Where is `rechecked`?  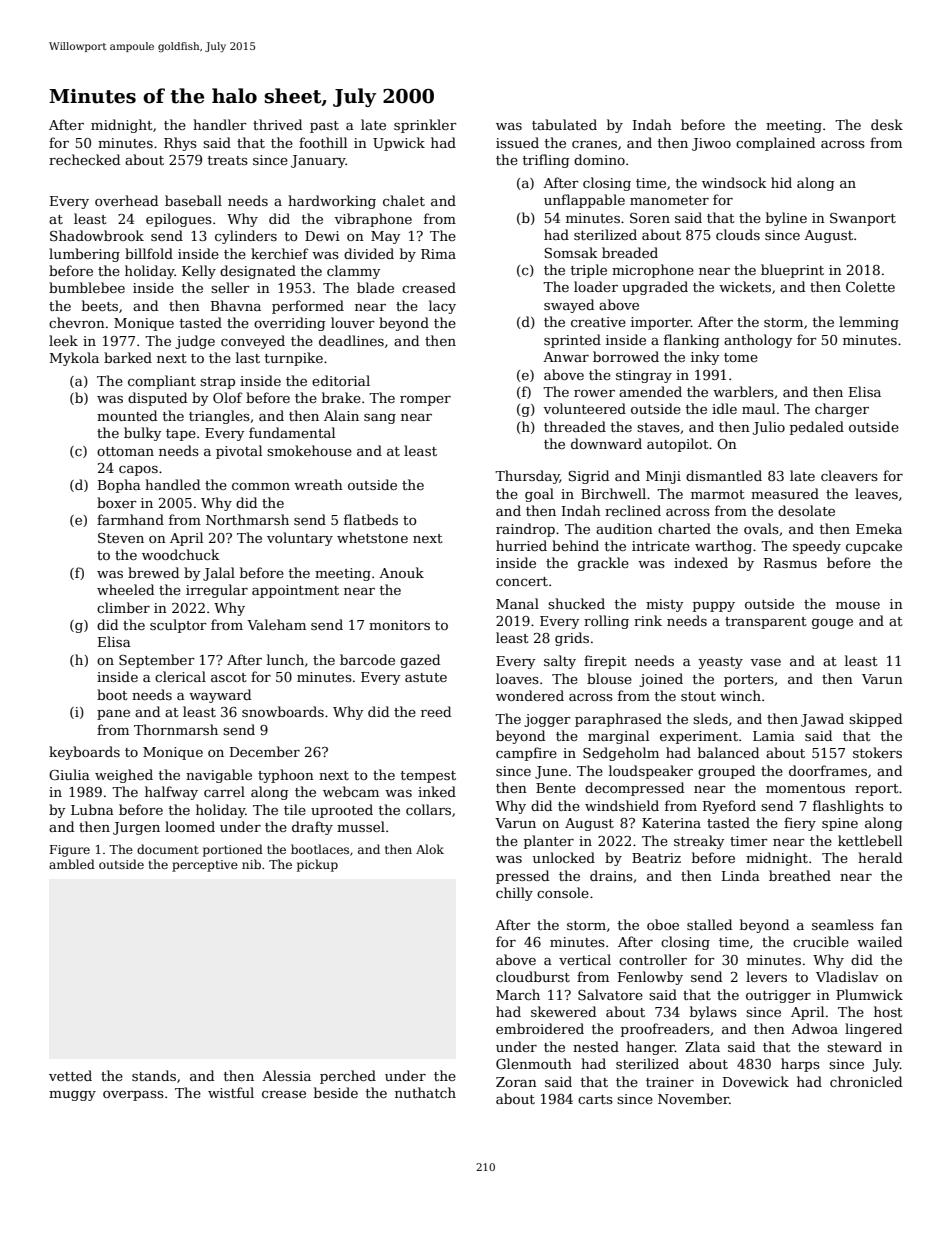 rechecked is located at coordinates (84, 159).
